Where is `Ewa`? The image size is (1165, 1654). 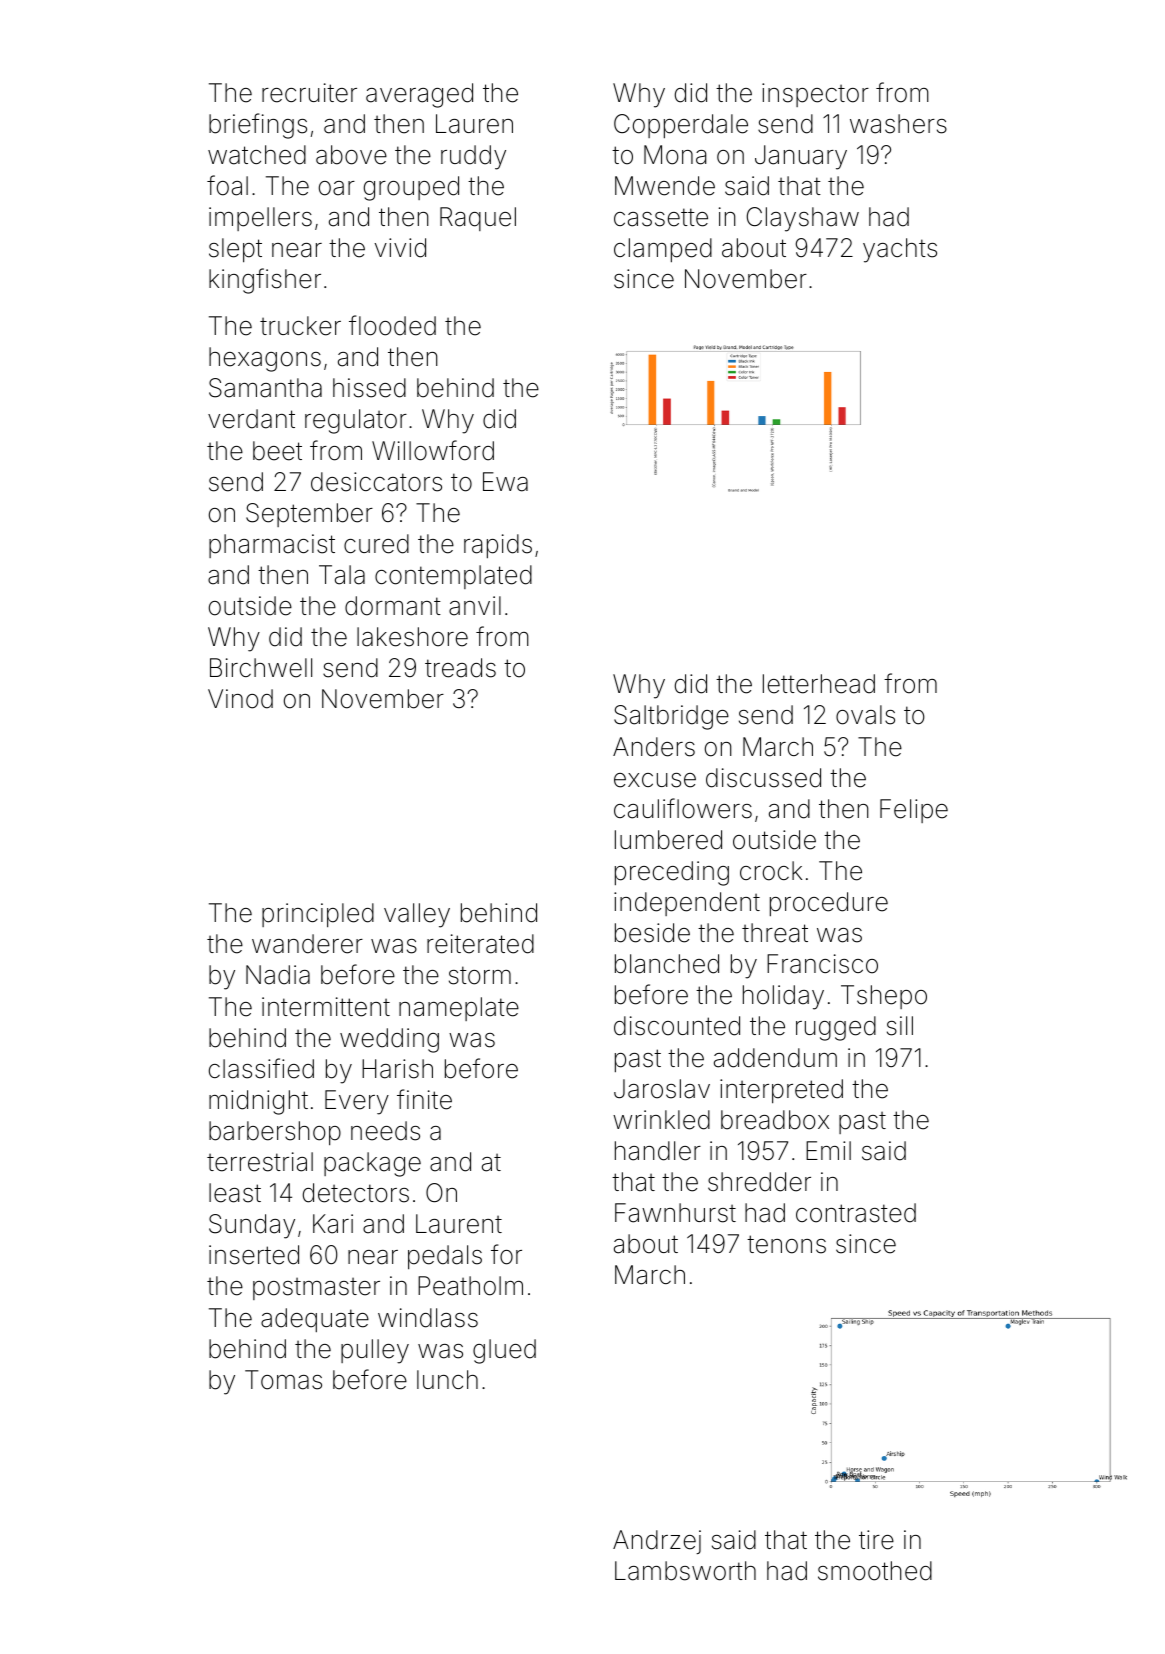
Ewa is located at coordinates (505, 482).
